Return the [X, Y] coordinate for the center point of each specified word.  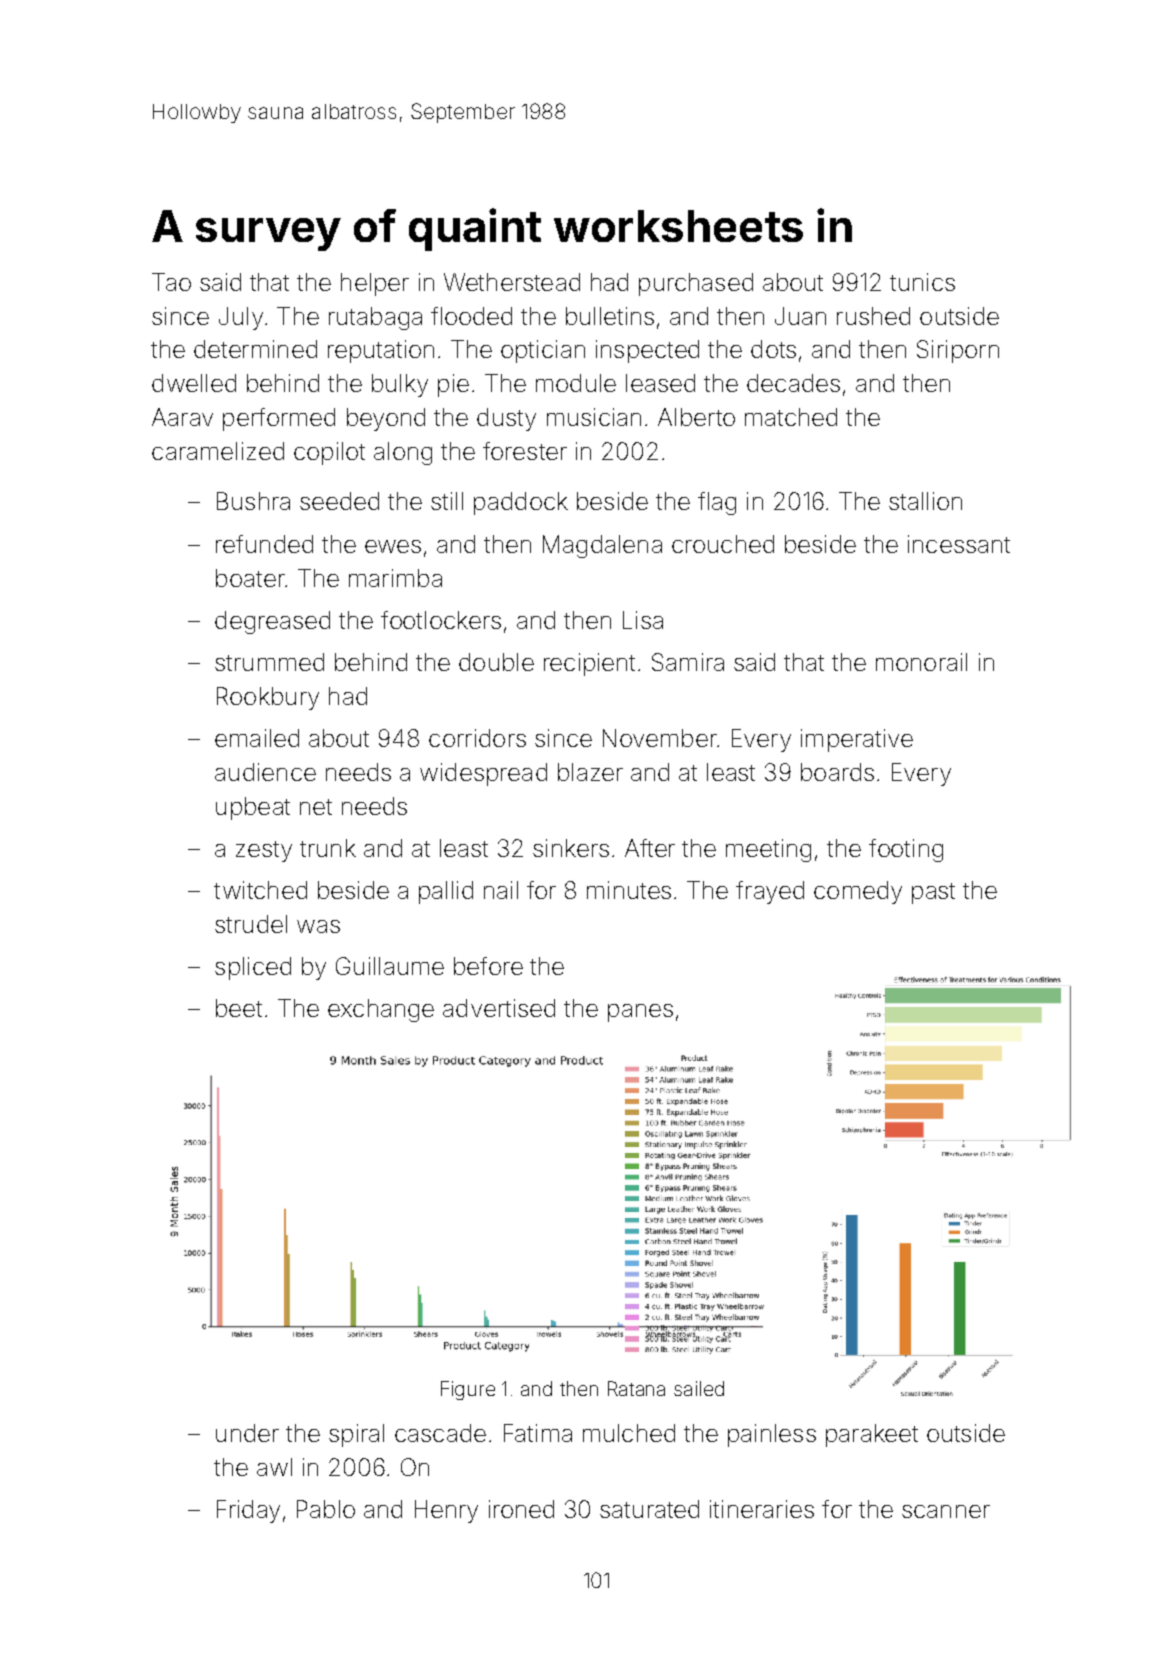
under [247, 1433]
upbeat [253, 808]
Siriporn [958, 351]
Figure [468, 1390]
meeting [768, 850]
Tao [171, 282]
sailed [699, 1388]
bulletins [610, 316]
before [488, 966]
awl [274, 1467]
